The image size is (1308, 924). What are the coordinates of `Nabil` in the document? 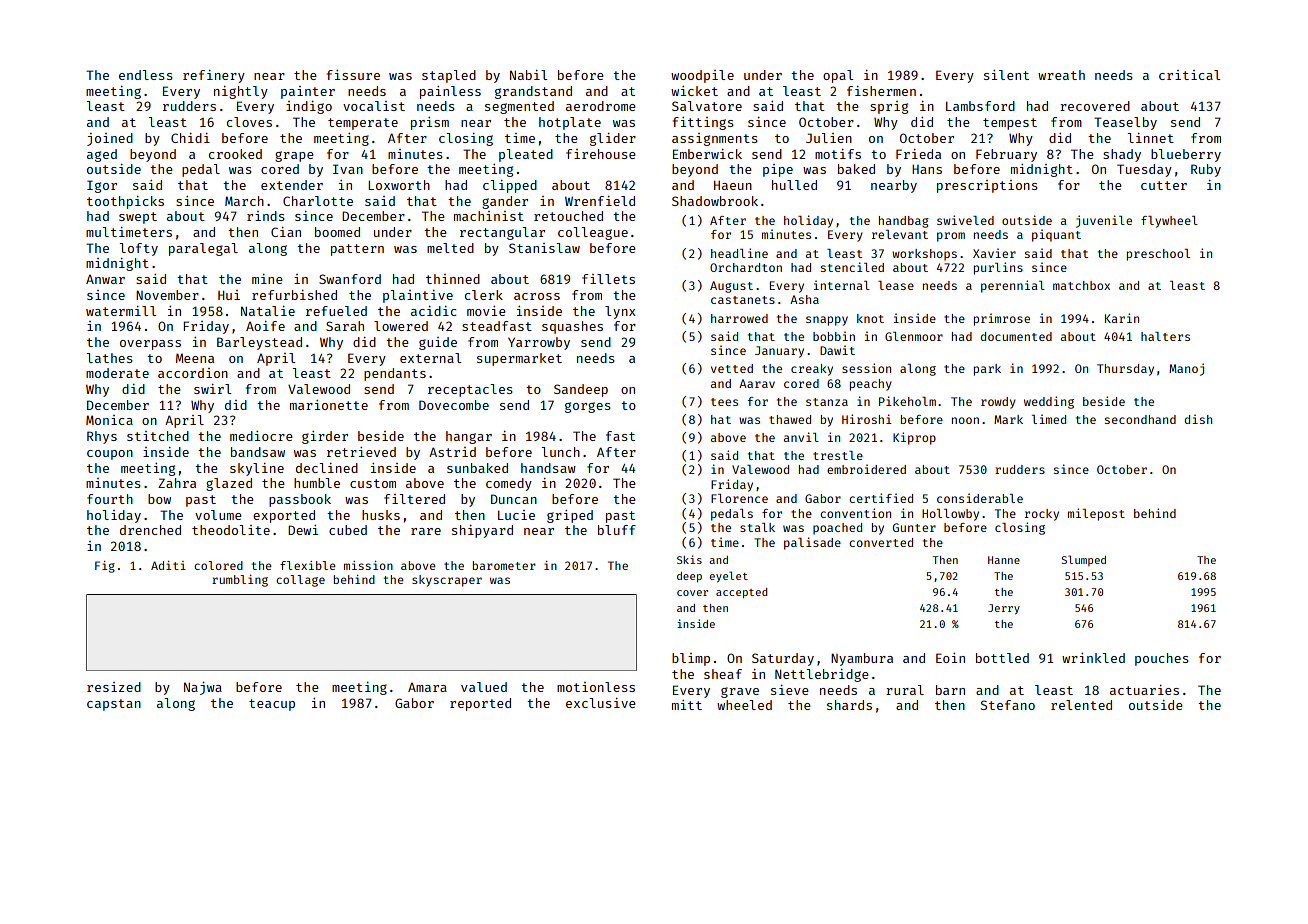 It's located at (528, 75).
